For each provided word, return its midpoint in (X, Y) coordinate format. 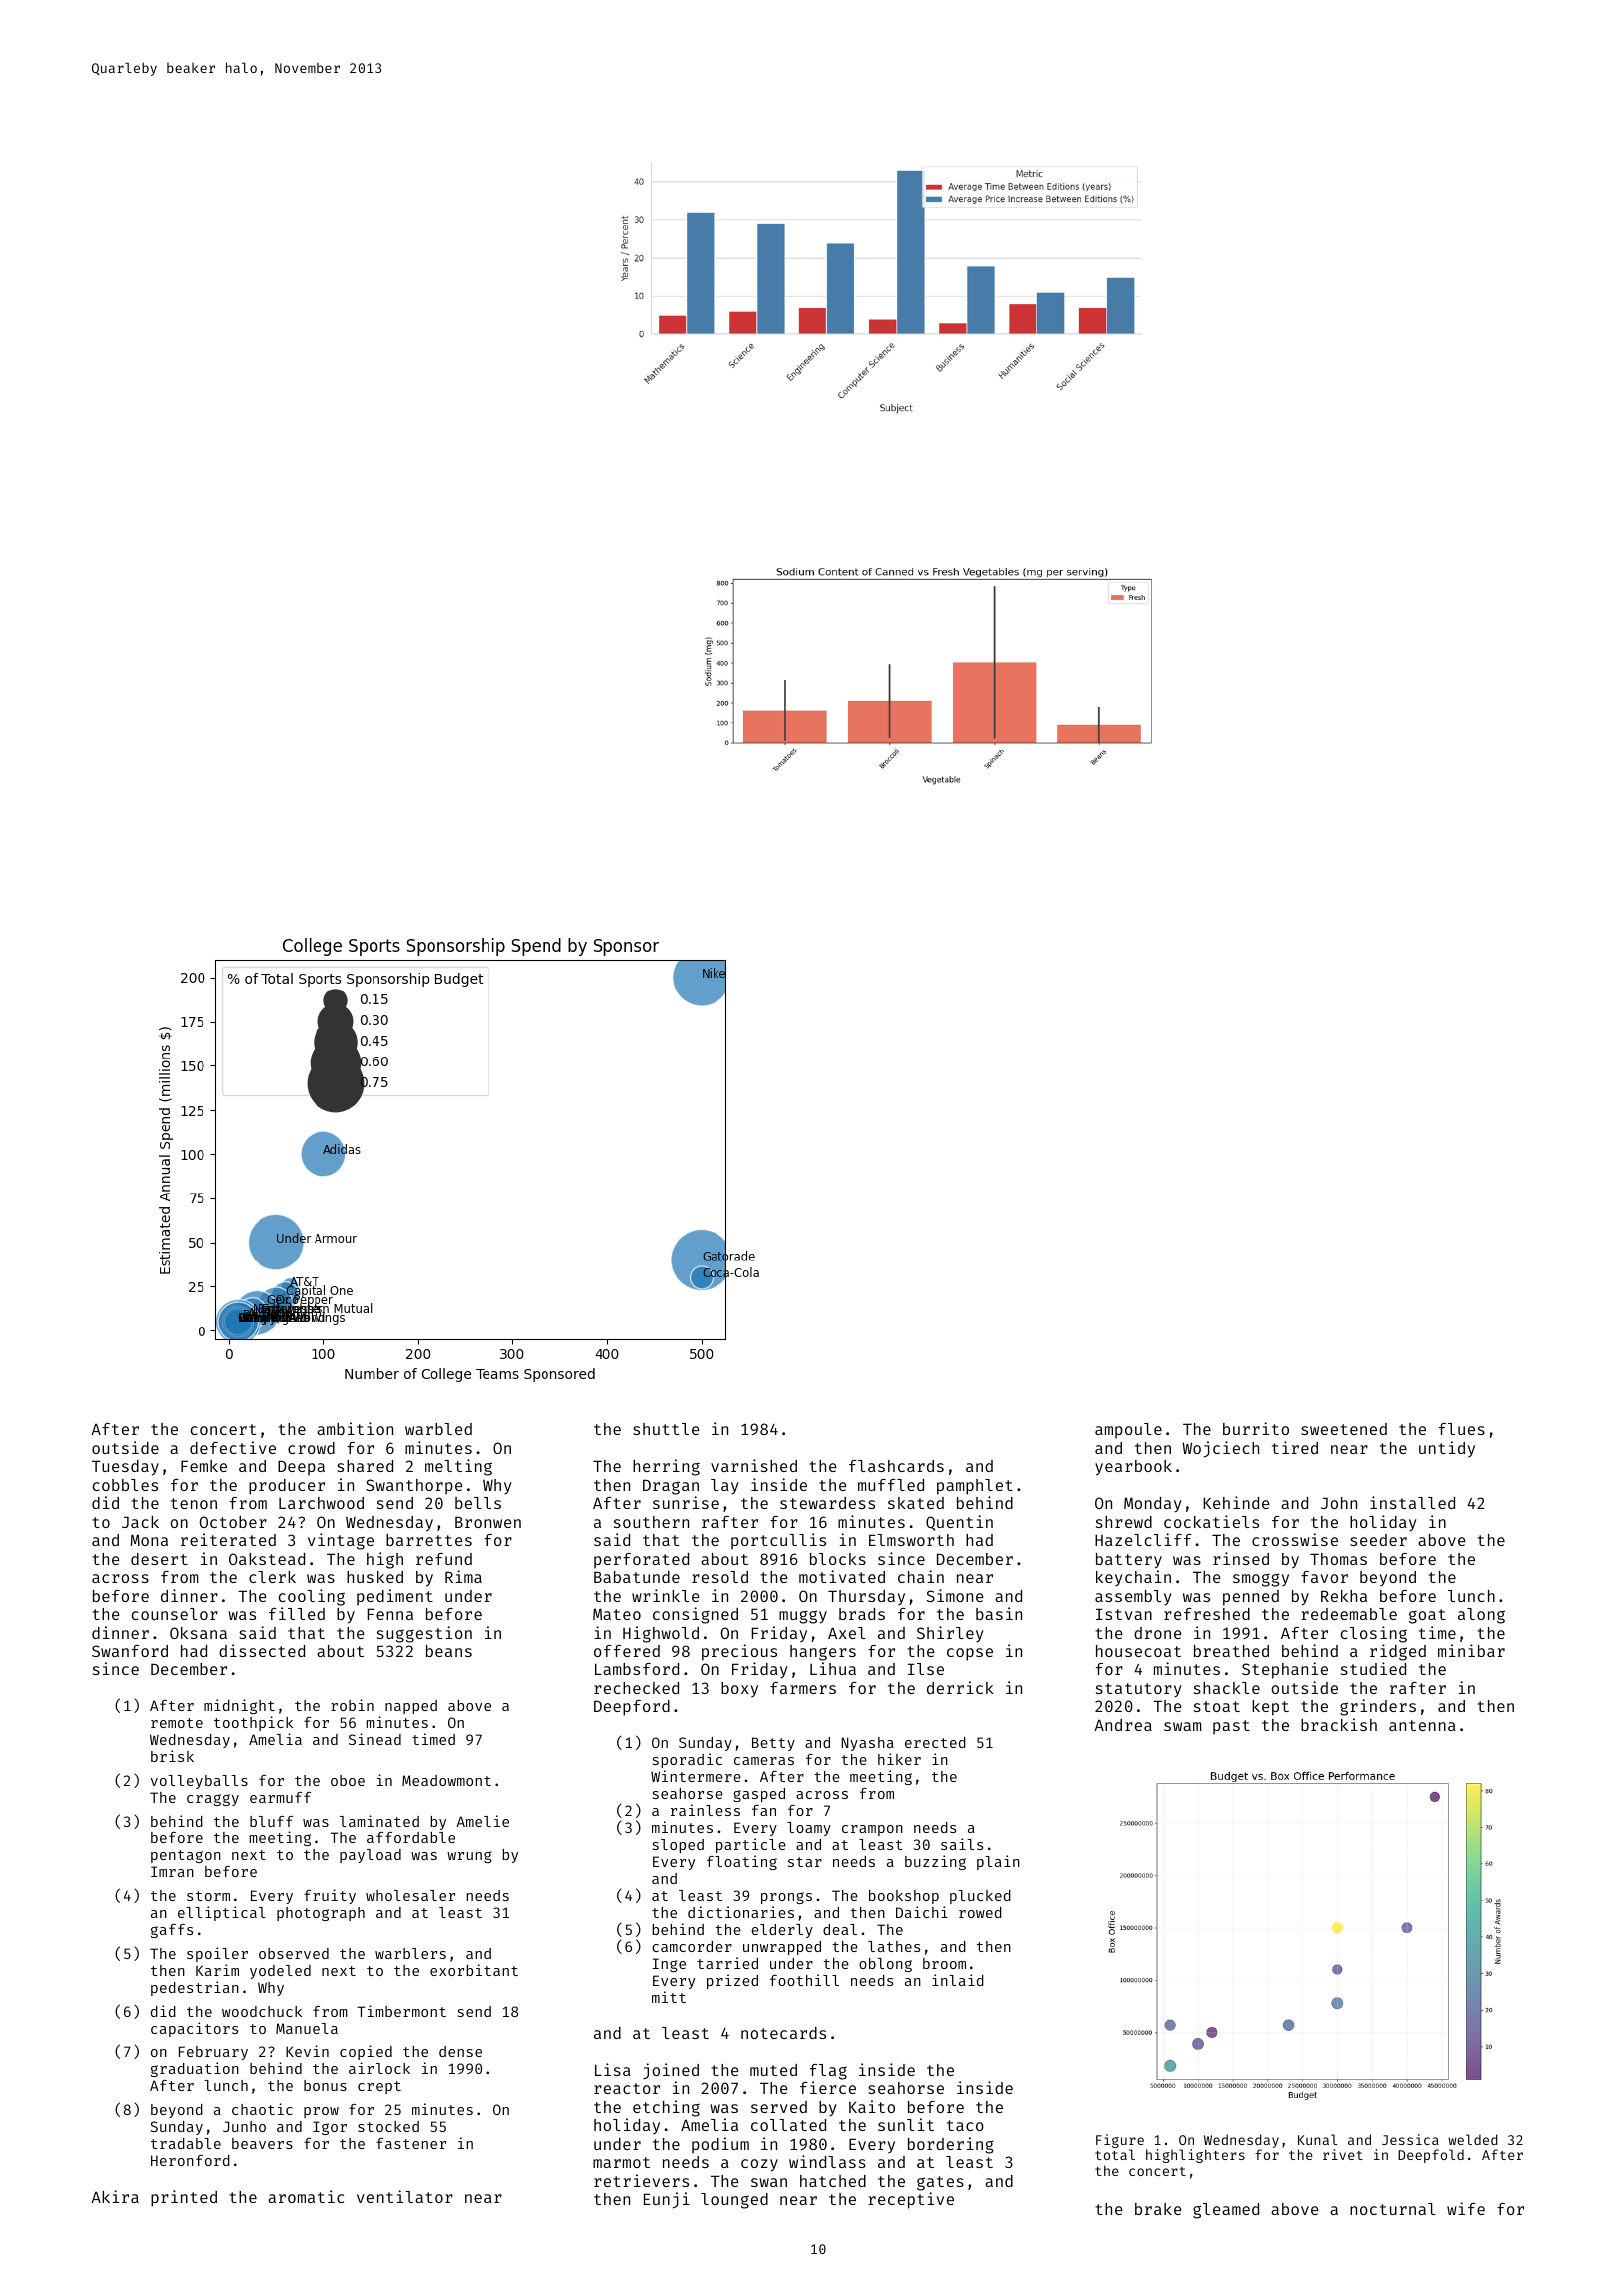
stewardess (827, 1503)
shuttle (666, 1429)
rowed (980, 1912)
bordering (951, 2145)
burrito (1256, 1428)
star (805, 1862)
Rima (463, 1576)
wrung (469, 1857)
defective (233, 1447)
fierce (828, 2087)
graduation (195, 2069)
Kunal (1317, 2139)
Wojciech (1220, 1449)
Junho (244, 2126)
